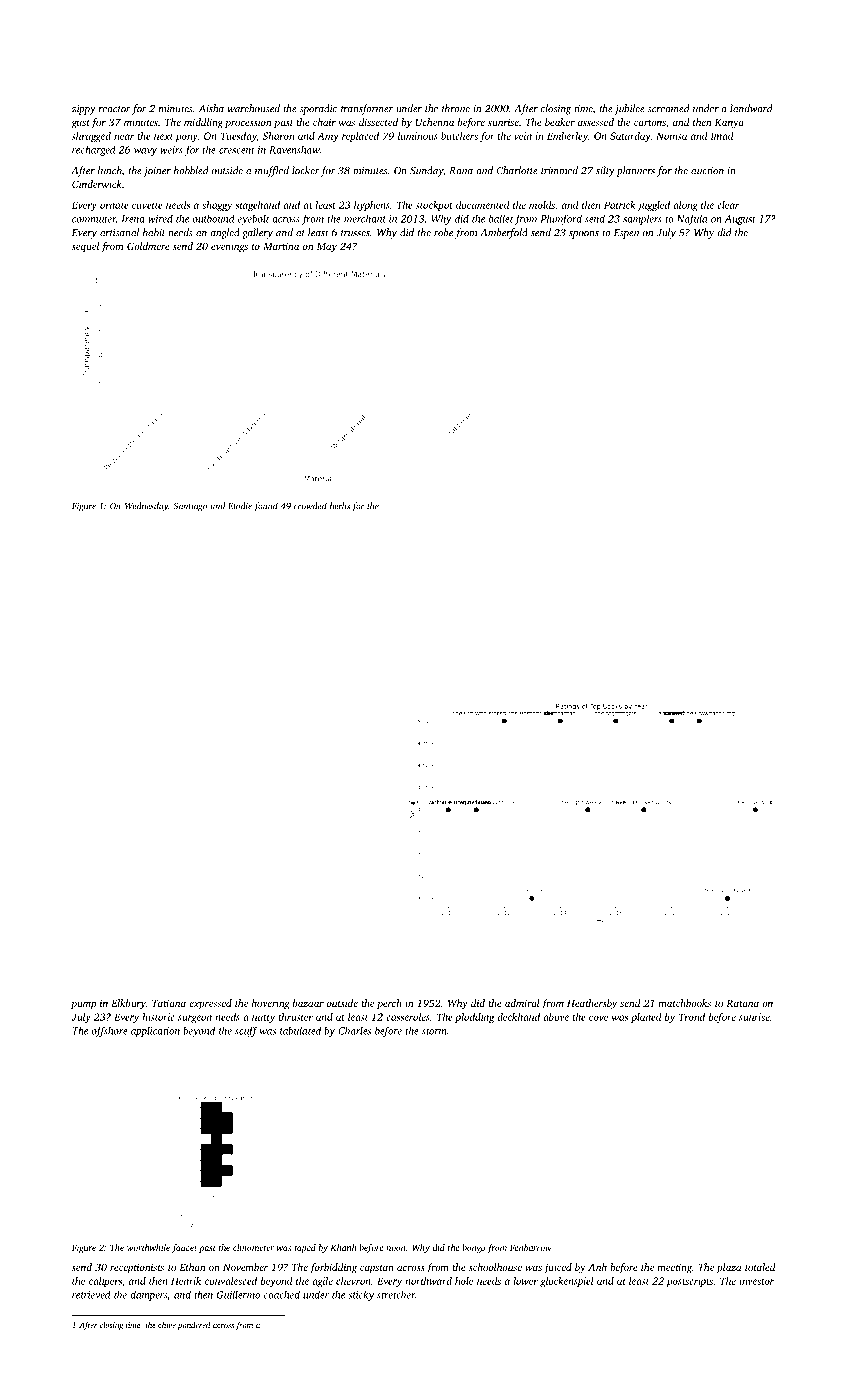 The height and width of the screenshot is (1400, 849). I want to click on Espen, so click(626, 234).
